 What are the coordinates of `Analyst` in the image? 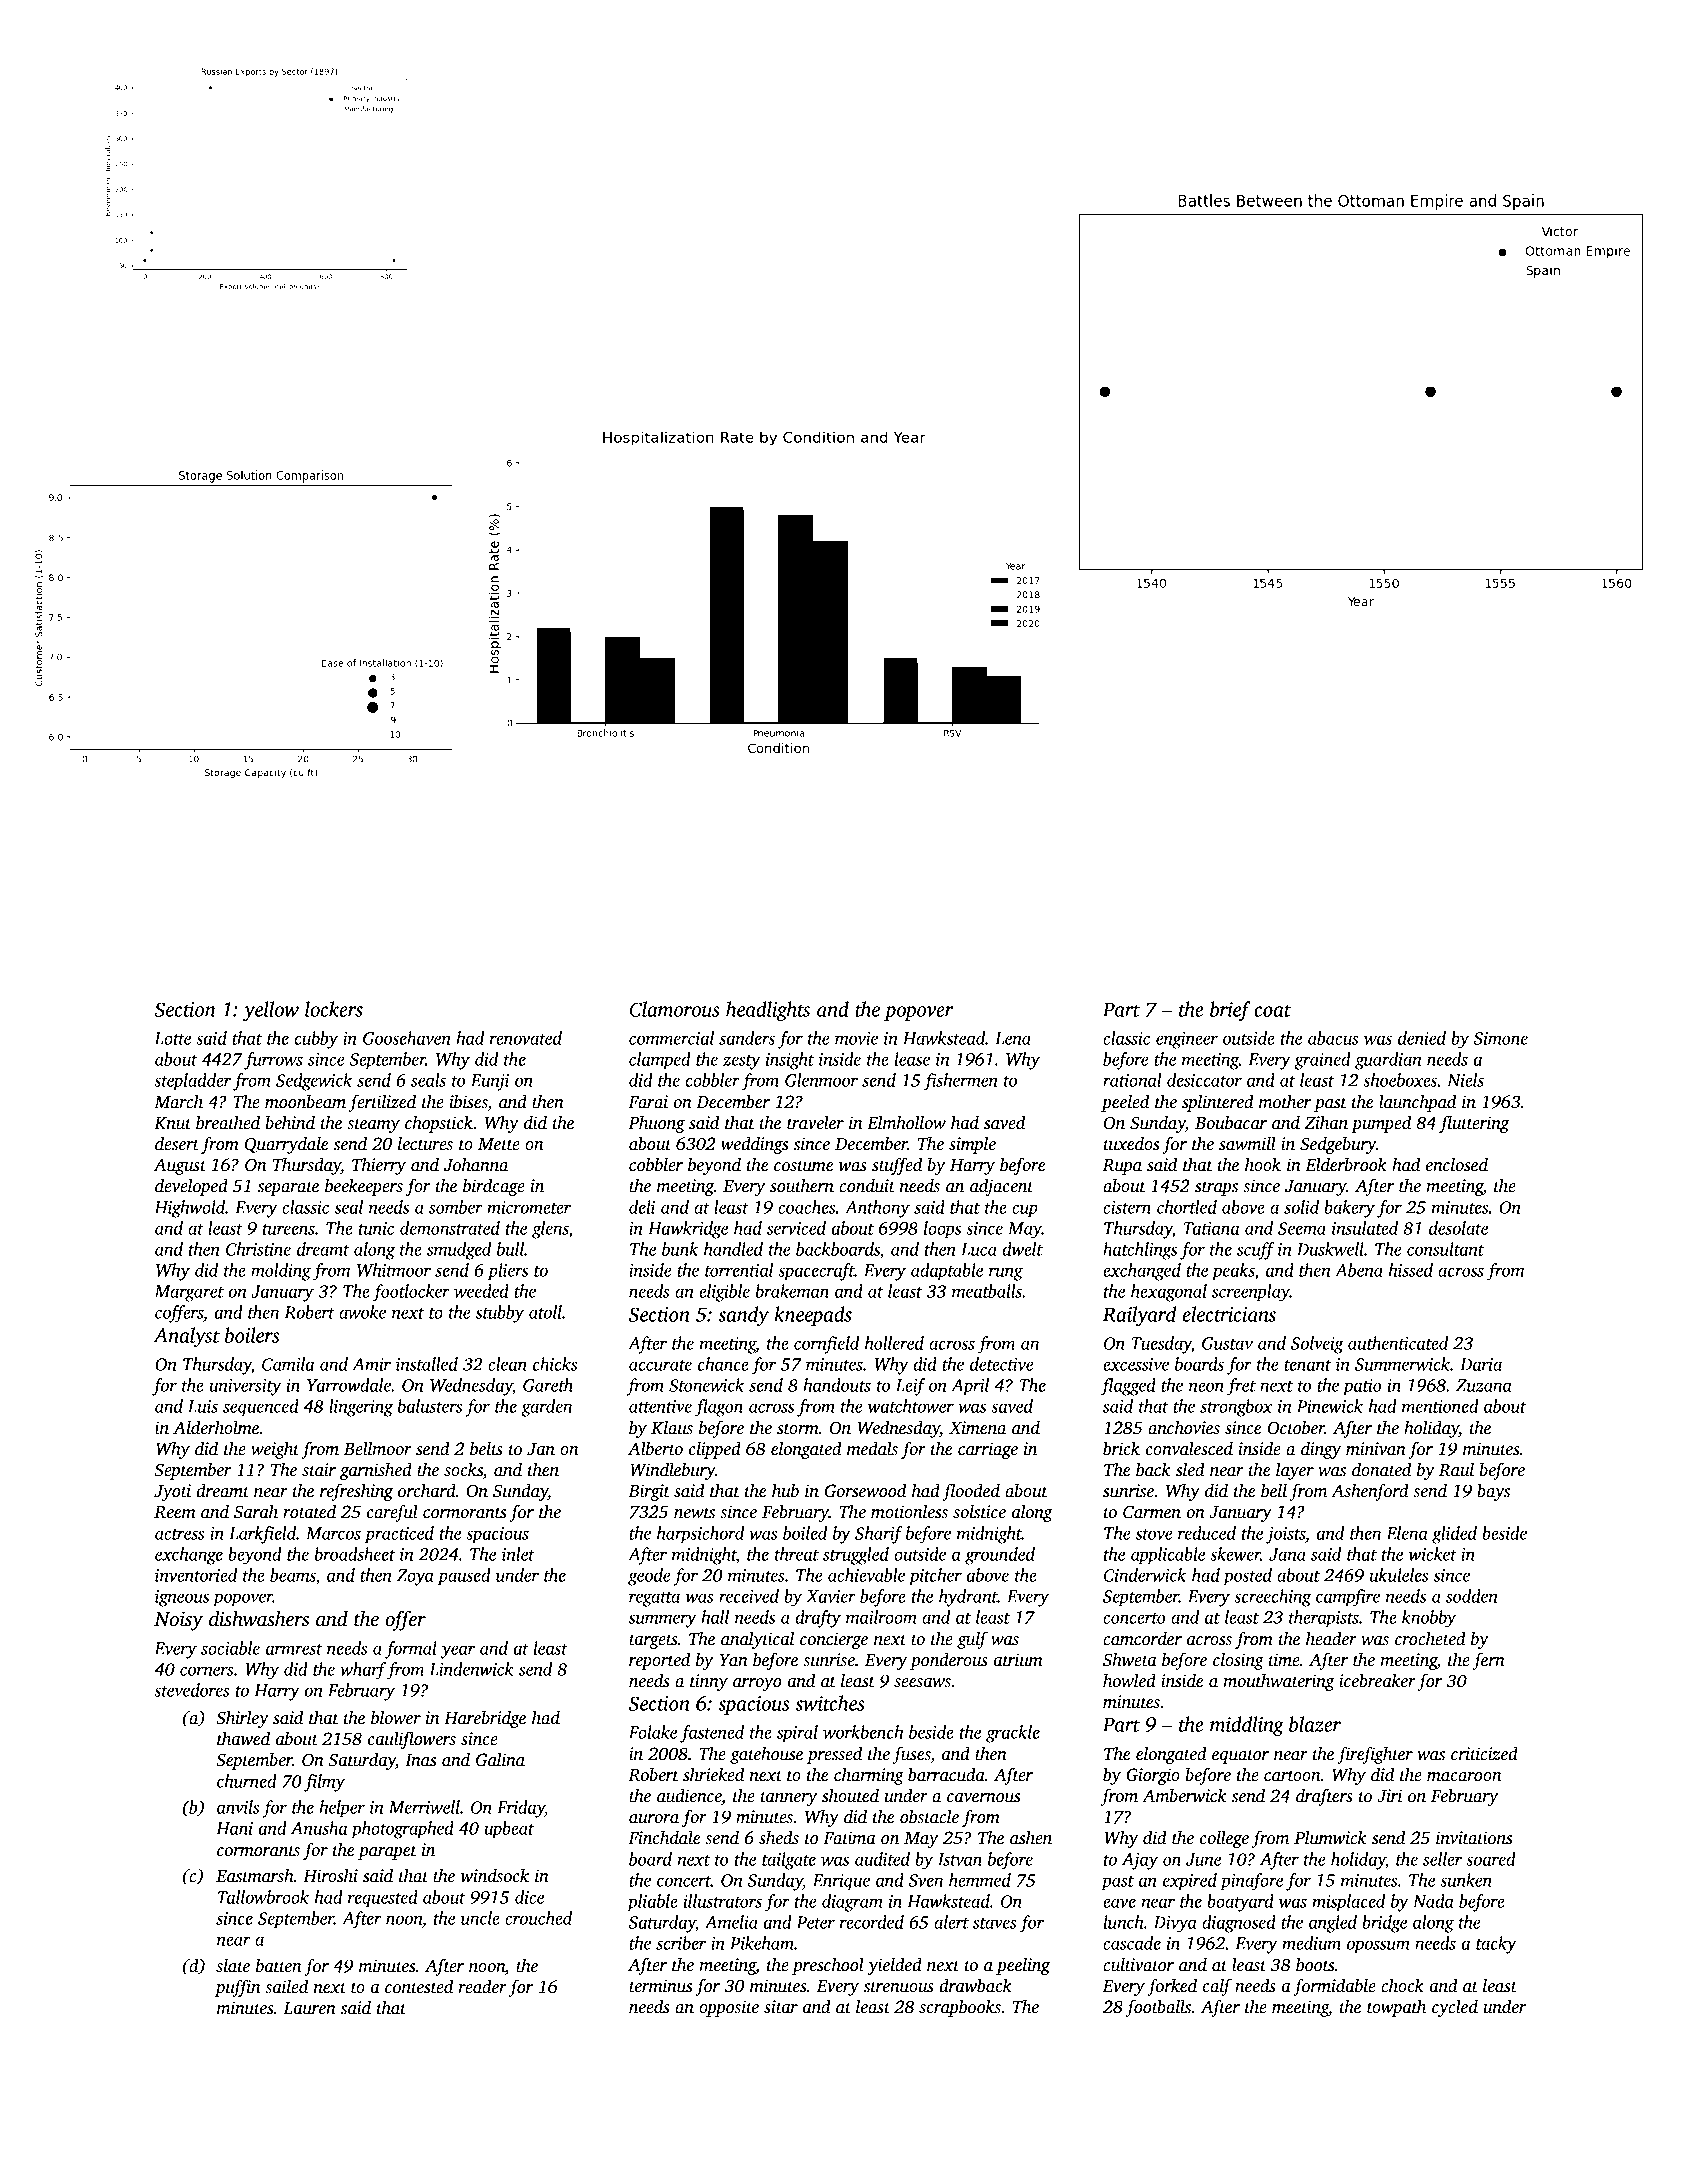 It's located at (187, 1337).
